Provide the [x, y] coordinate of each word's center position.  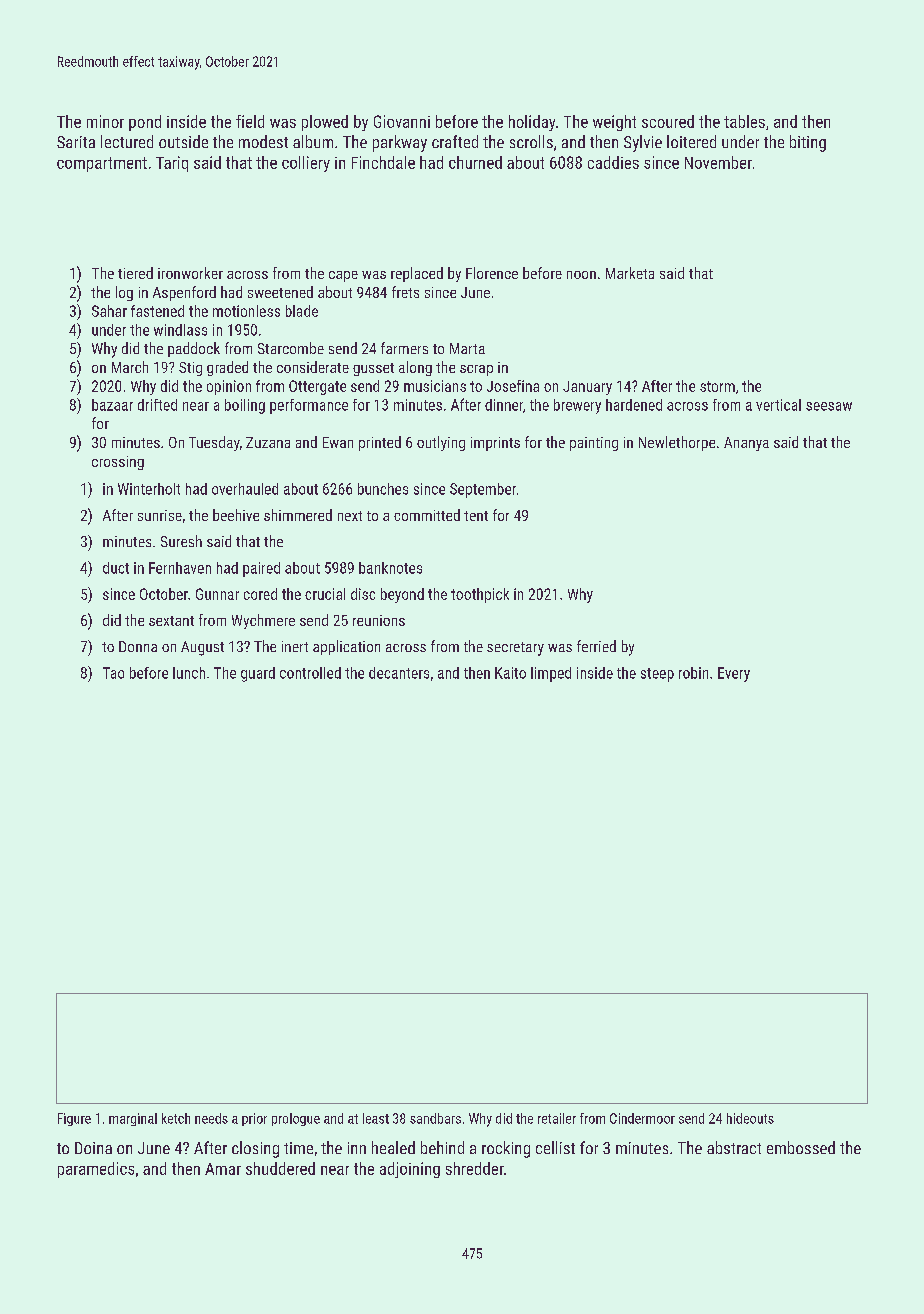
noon [581, 275]
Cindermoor [642, 1118]
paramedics [96, 1170]
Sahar [109, 311]
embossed [801, 1147]
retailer [557, 1118]
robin [693, 673]
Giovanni [402, 121]
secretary [515, 649]
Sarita [76, 142]
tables [744, 121]
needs [211, 1118]
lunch [189, 673]
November [718, 162]
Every [734, 674]
